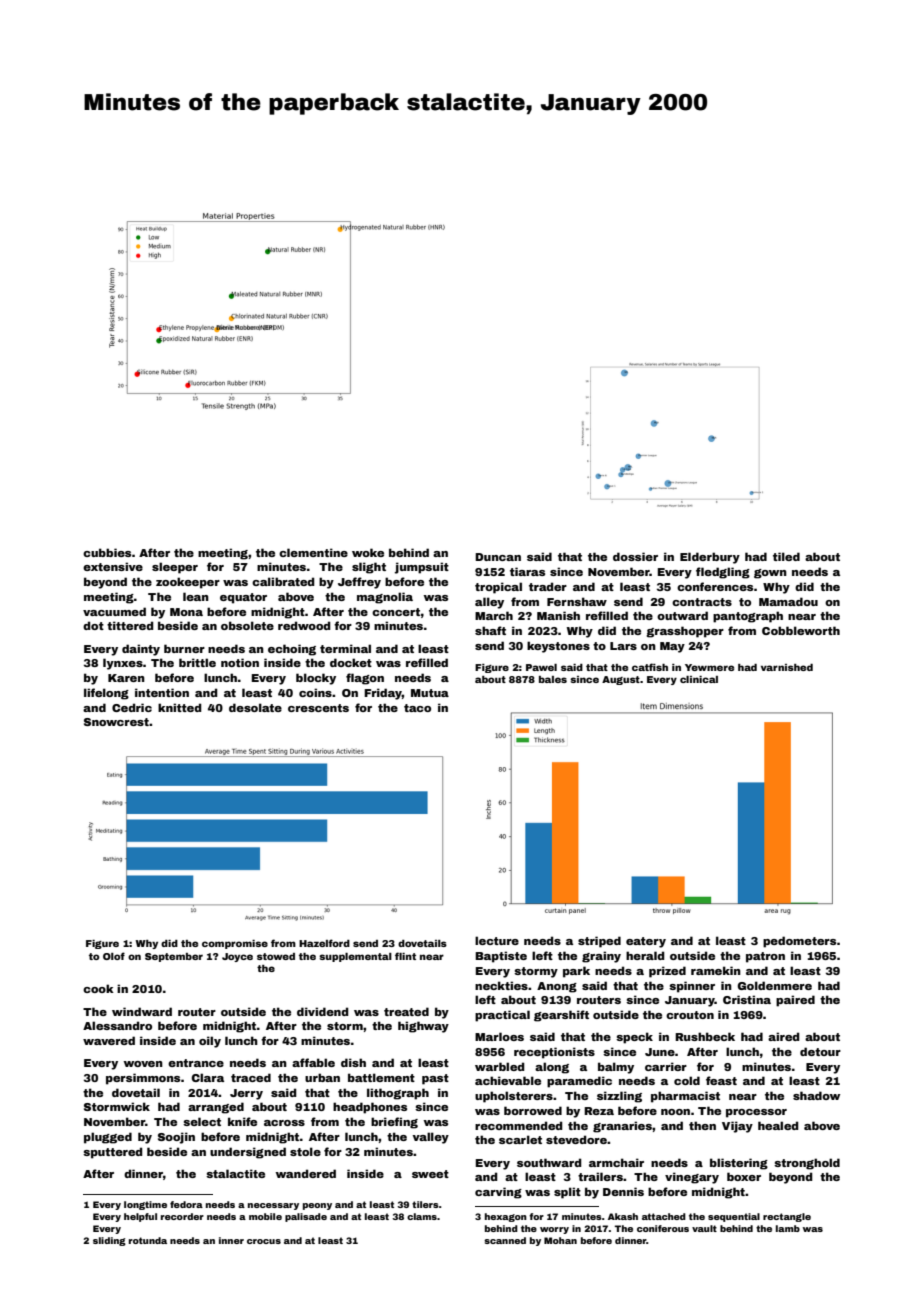 The width and height of the page is (924, 1308). I want to click on fedora, so click(186, 1204).
